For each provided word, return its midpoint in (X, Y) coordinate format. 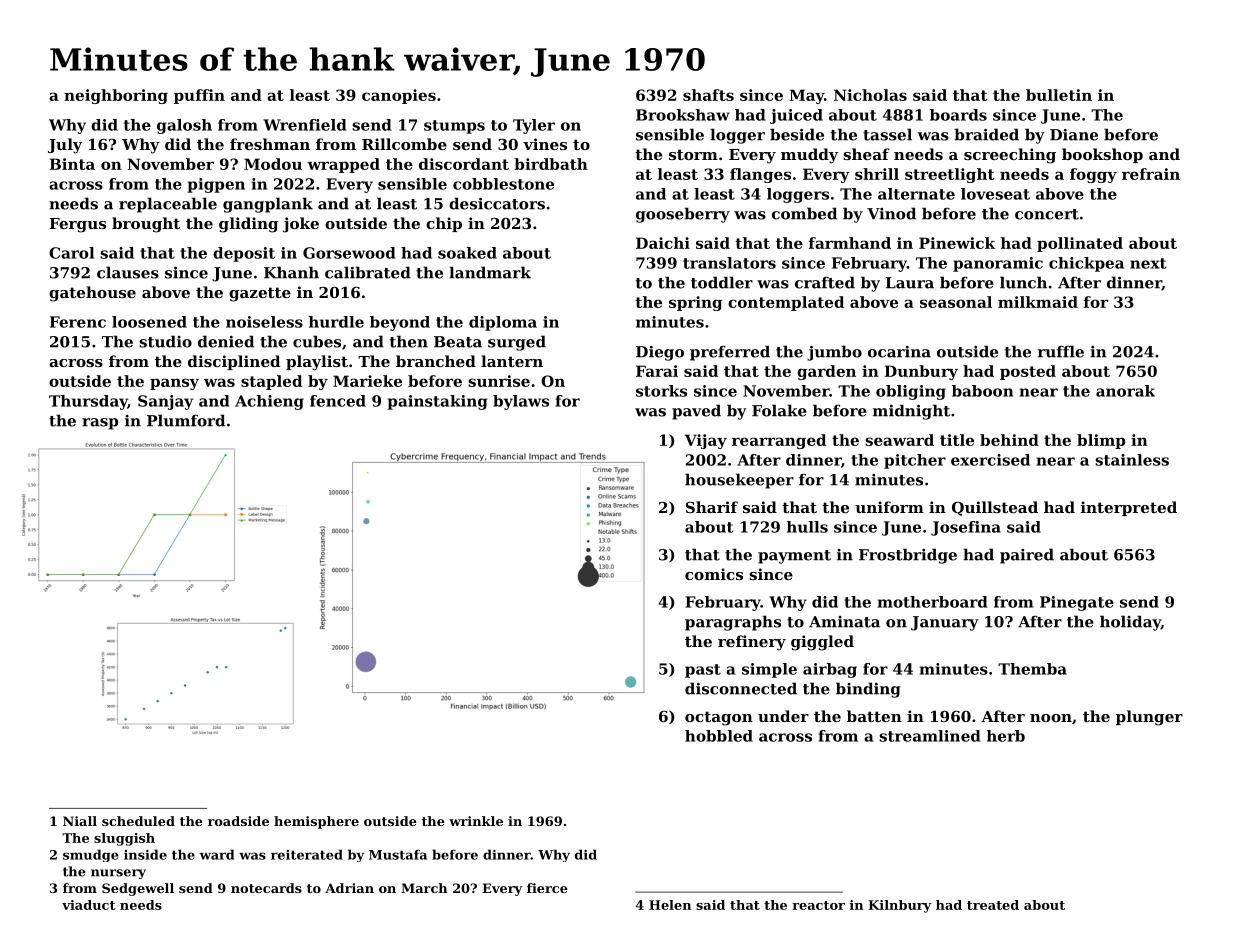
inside (145, 854)
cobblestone (503, 184)
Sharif (712, 507)
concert (1047, 214)
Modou (273, 164)
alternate (916, 194)
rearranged (779, 441)
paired (1027, 556)
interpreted (1129, 508)
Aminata (844, 622)
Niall (80, 821)
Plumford (186, 420)
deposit (244, 254)
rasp (100, 424)
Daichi (663, 243)
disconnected (741, 688)
